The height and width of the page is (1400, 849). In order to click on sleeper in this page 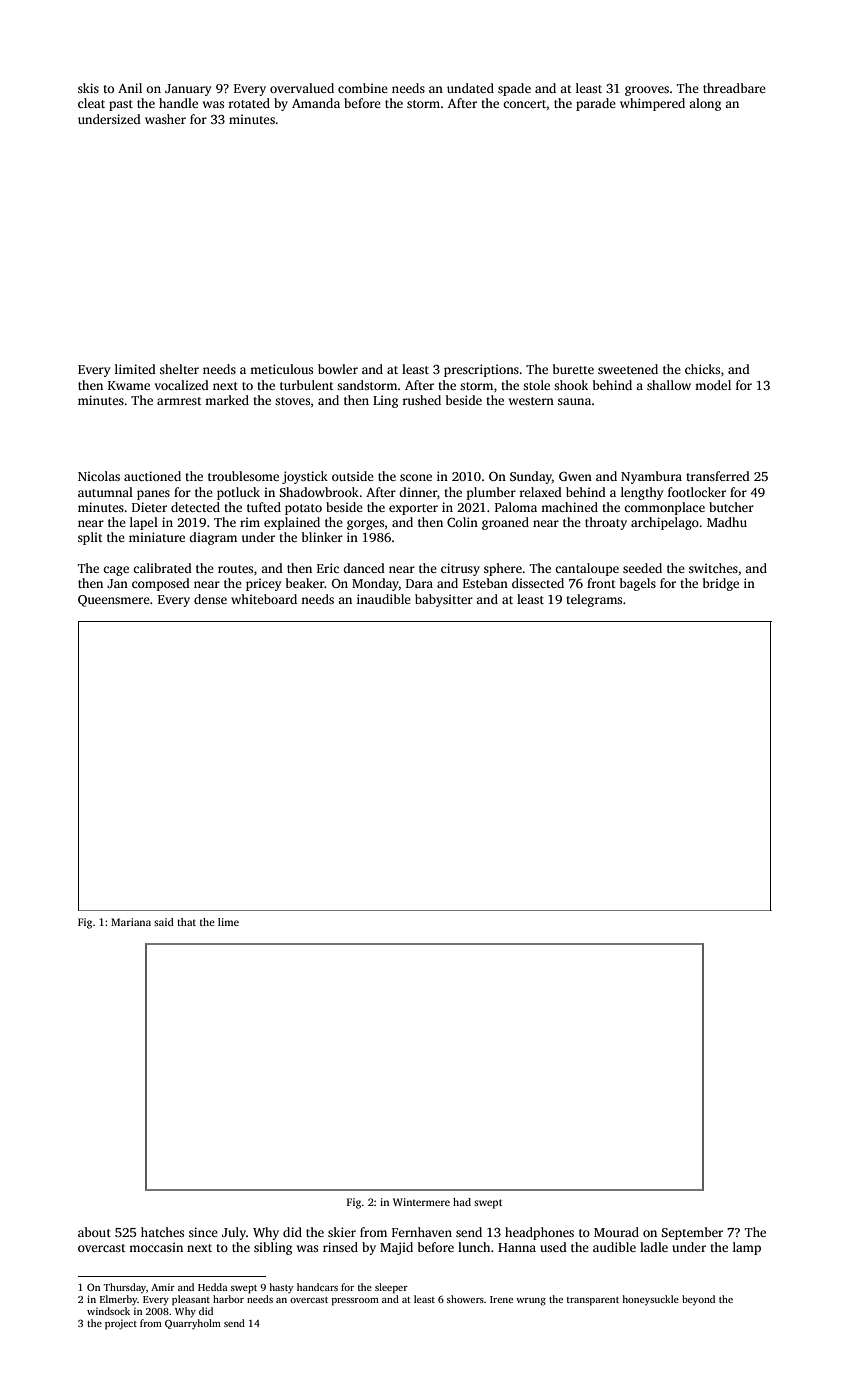, I will do `click(391, 1288)`.
